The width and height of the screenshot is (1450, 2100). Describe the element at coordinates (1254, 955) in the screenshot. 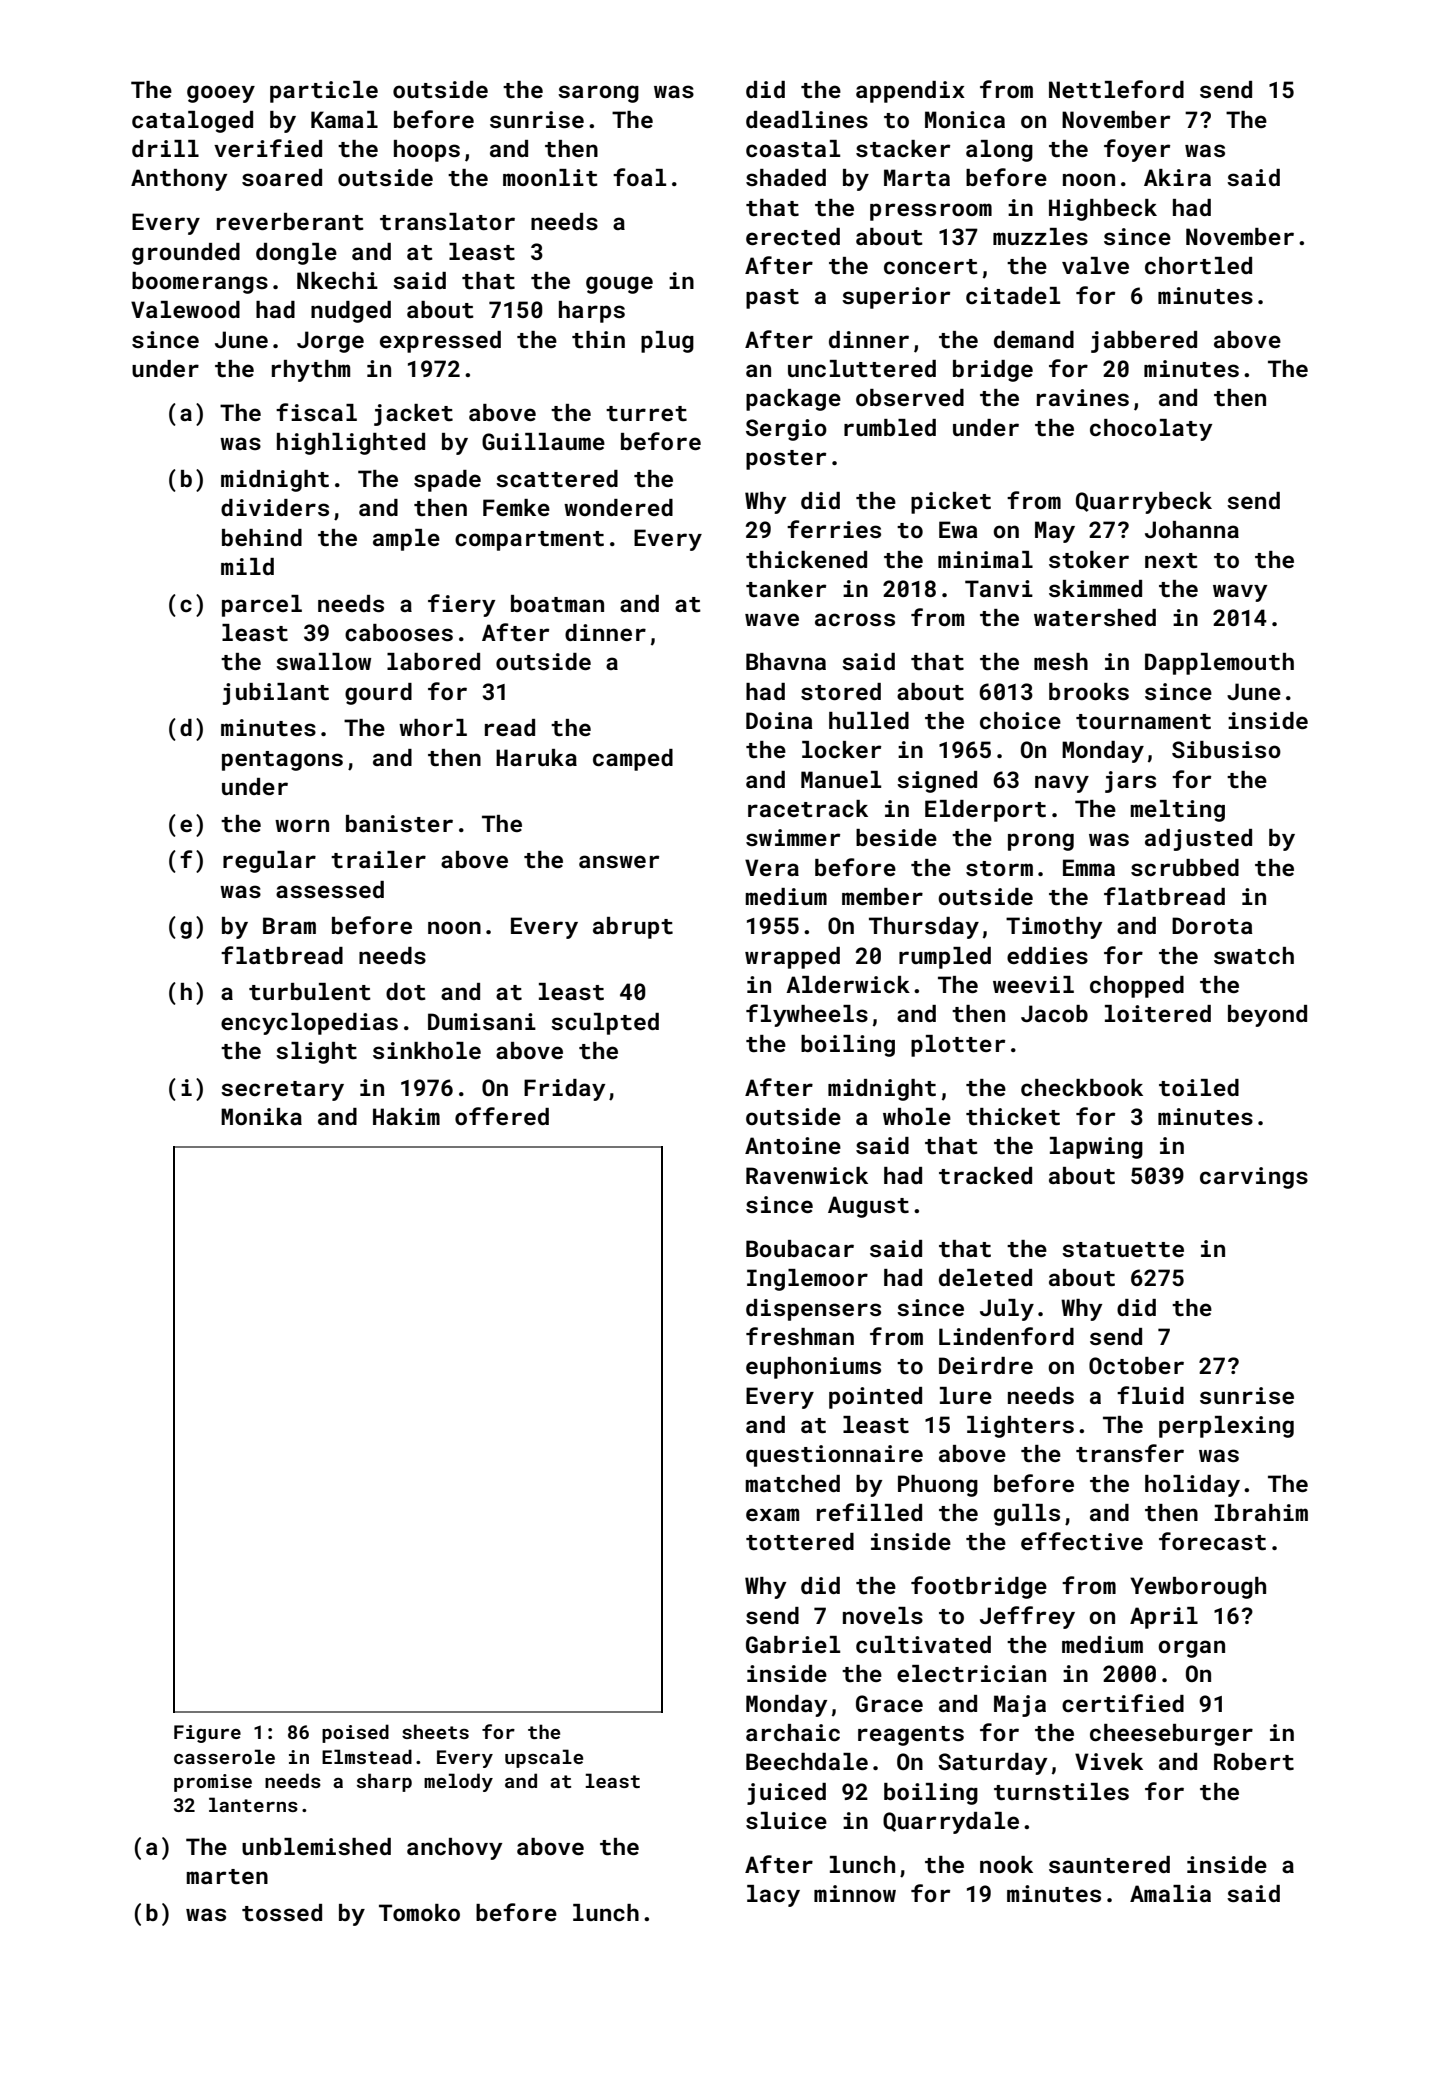

I see `swatch` at that location.
